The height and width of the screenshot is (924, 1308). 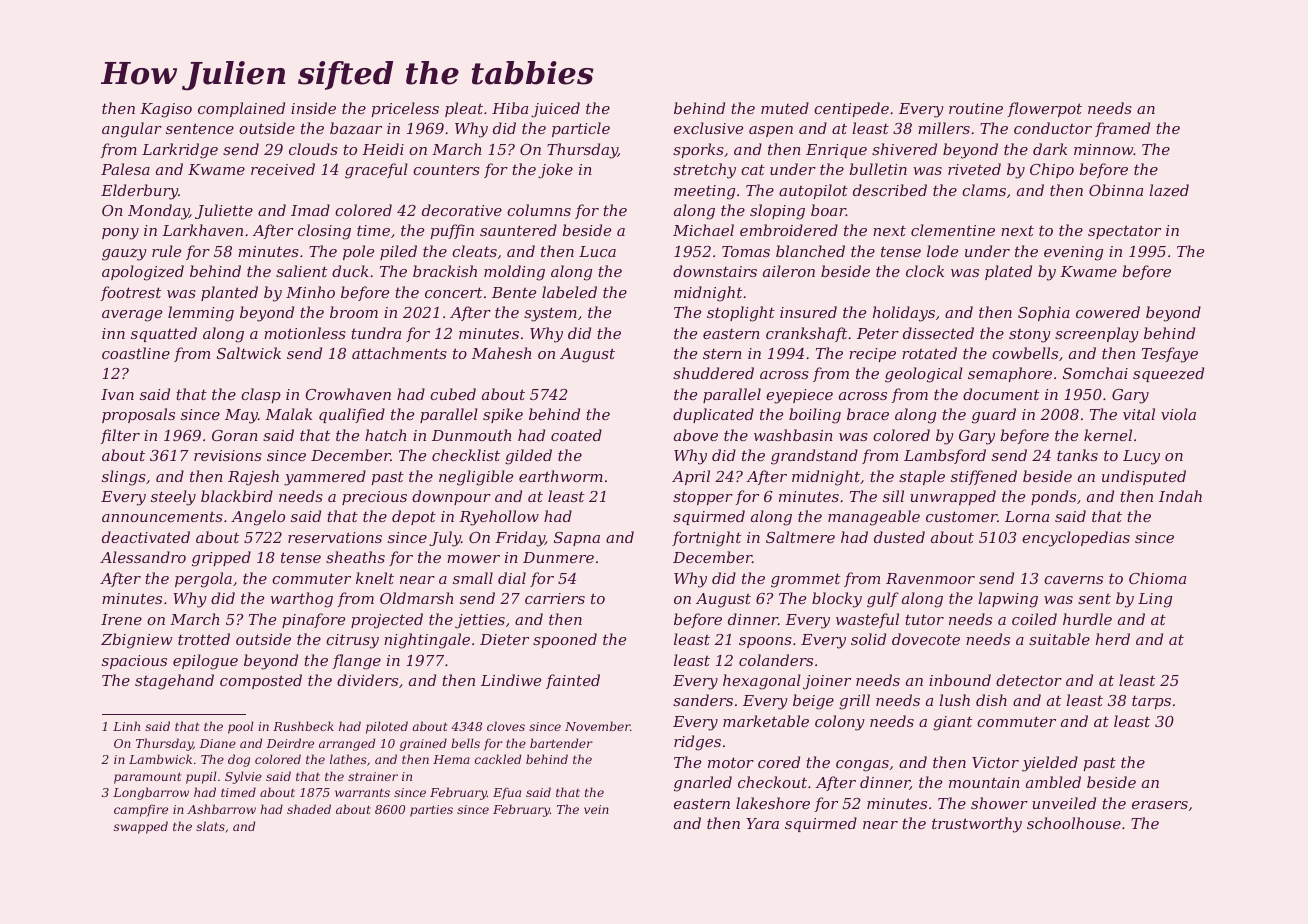 What do you see at coordinates (451, 497) in the screenshot?
I see `downpour` at bounding box center [451, 497].
